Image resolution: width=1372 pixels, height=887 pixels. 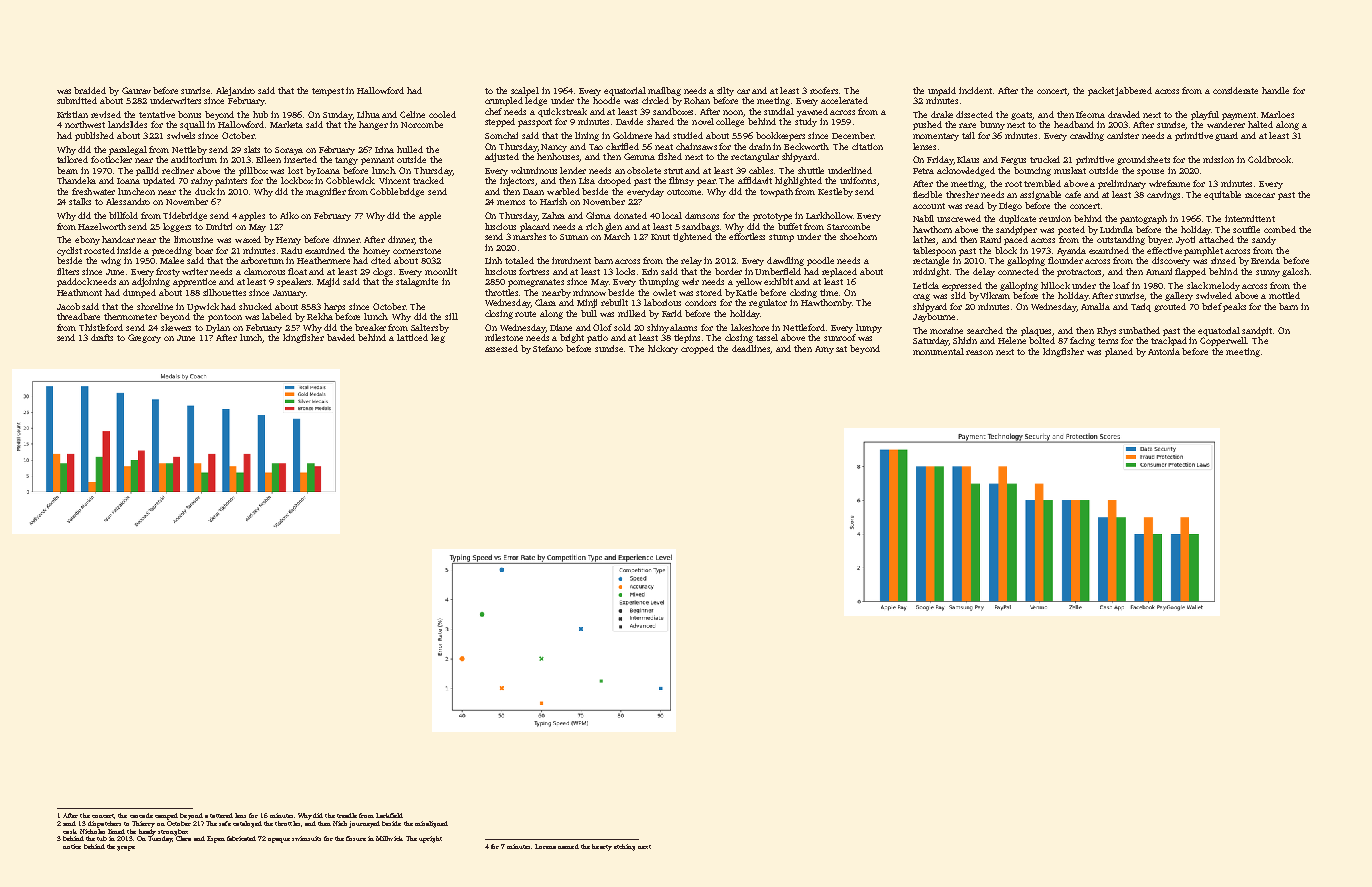 What do you see at coordinates (812, 112) in the screenshot?
I see `yawned` at bounding box center [812, 112].
